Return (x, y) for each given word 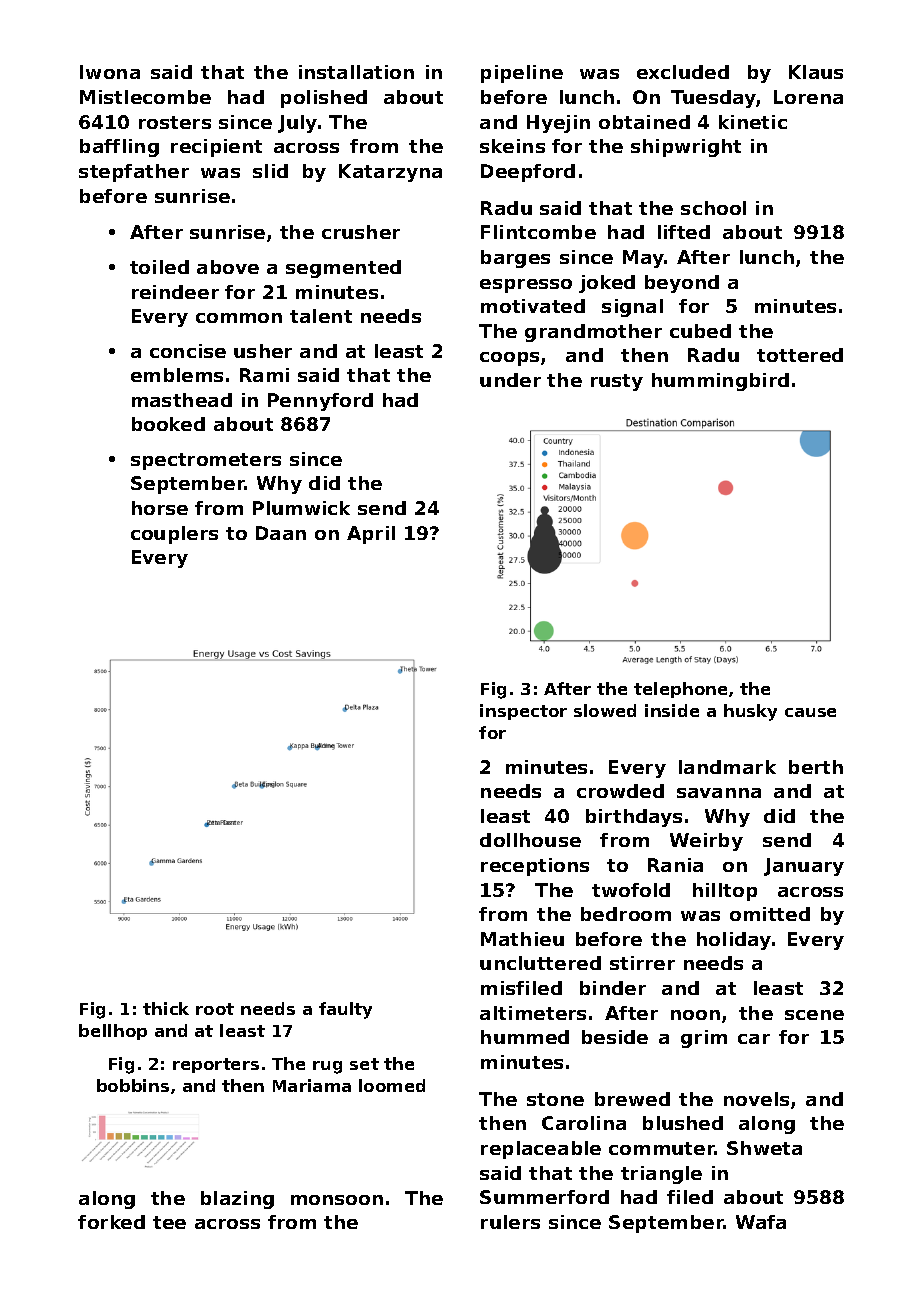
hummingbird (720, 382)
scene (814, 1015)
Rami (264, 375)
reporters (216, 1065)
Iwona (110, 72)
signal (632, 308)
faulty (345, 1010)
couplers (174, 535)
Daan (281, 533)
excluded (683, 72)
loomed (392, 1085)
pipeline (522, 74)
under (510, 380)
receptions (535, 867)
